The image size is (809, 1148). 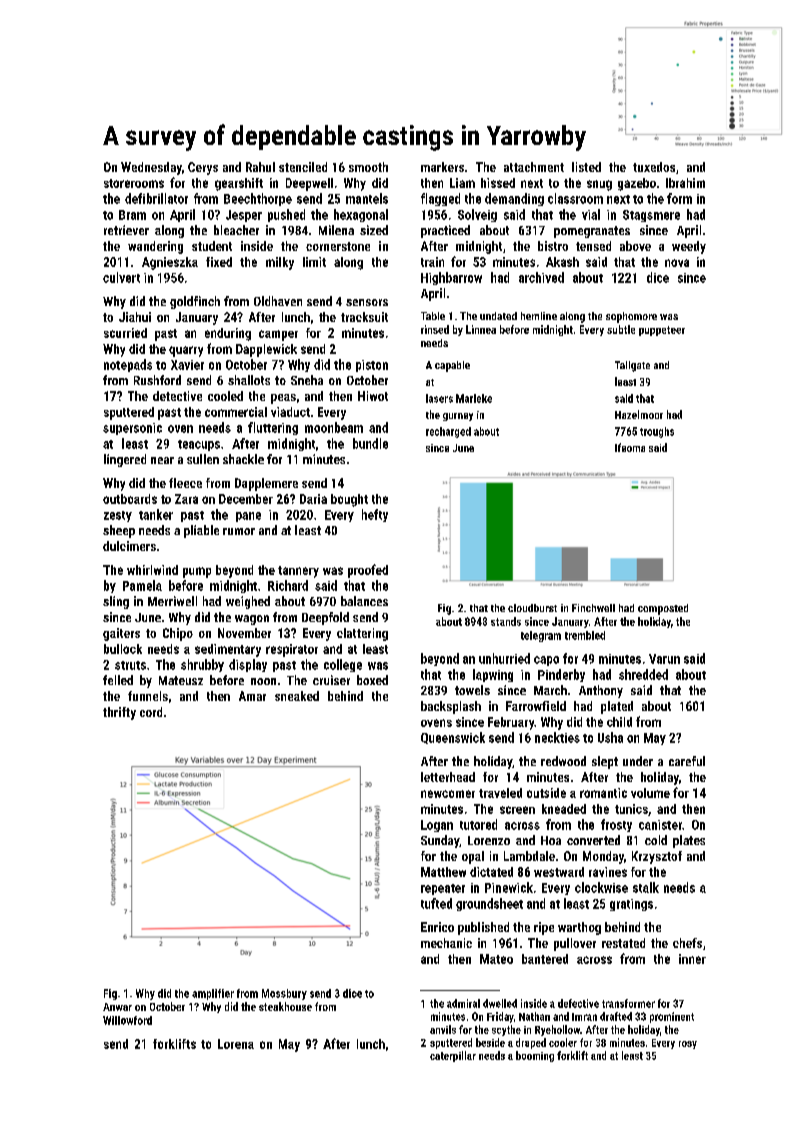 I want to click on stands, so click(x=506, y=621).
